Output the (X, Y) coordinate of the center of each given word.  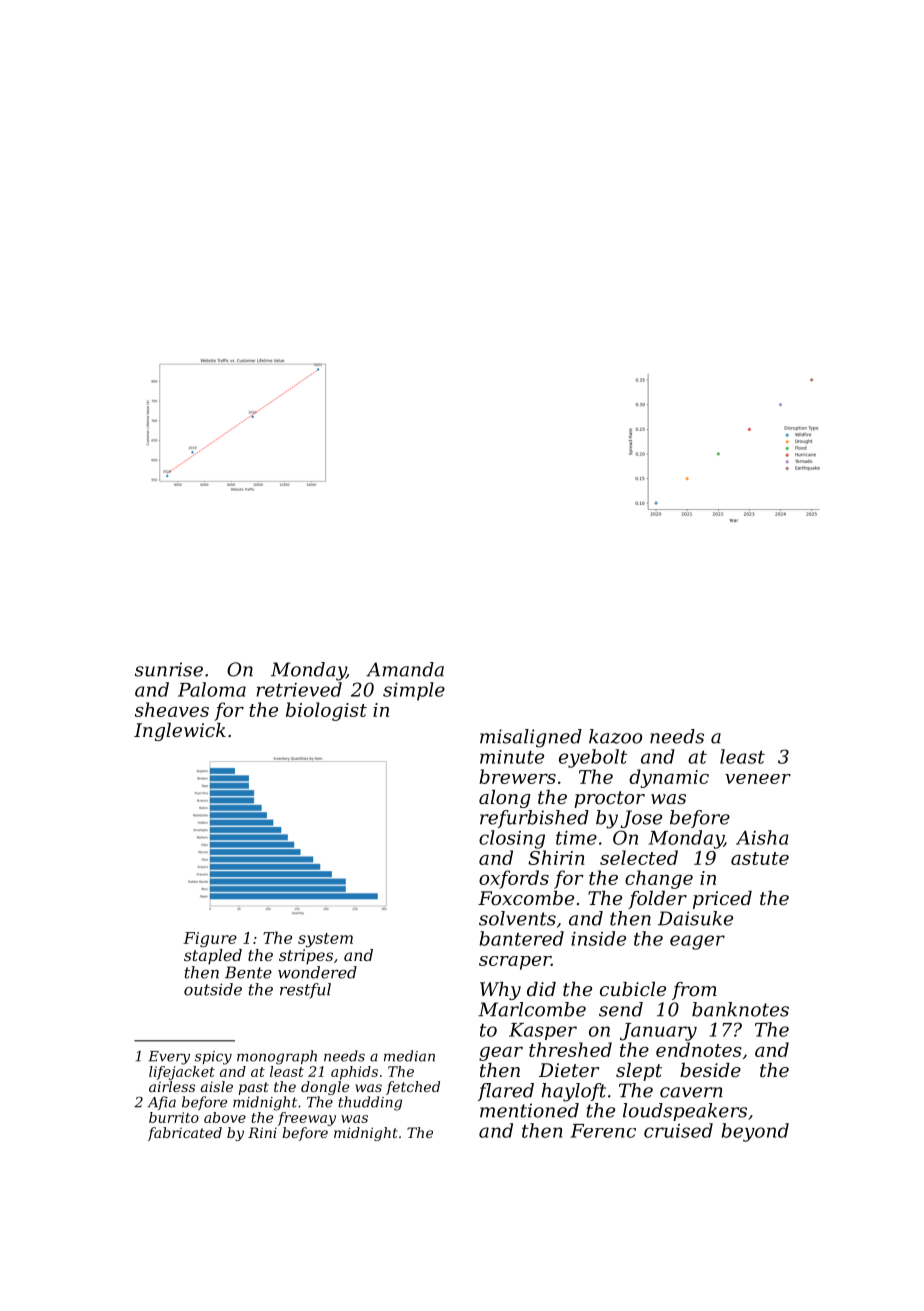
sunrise (169, 669)
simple (414, 691)
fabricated (185, 1134)
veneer (758, 779)
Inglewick (180, 732)
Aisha (762, 837)
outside (213, 989)
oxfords (514, 879)
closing (512, 839)
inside (598, 938)
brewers (517, 776)
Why (500, 991)
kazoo (615, 736)
